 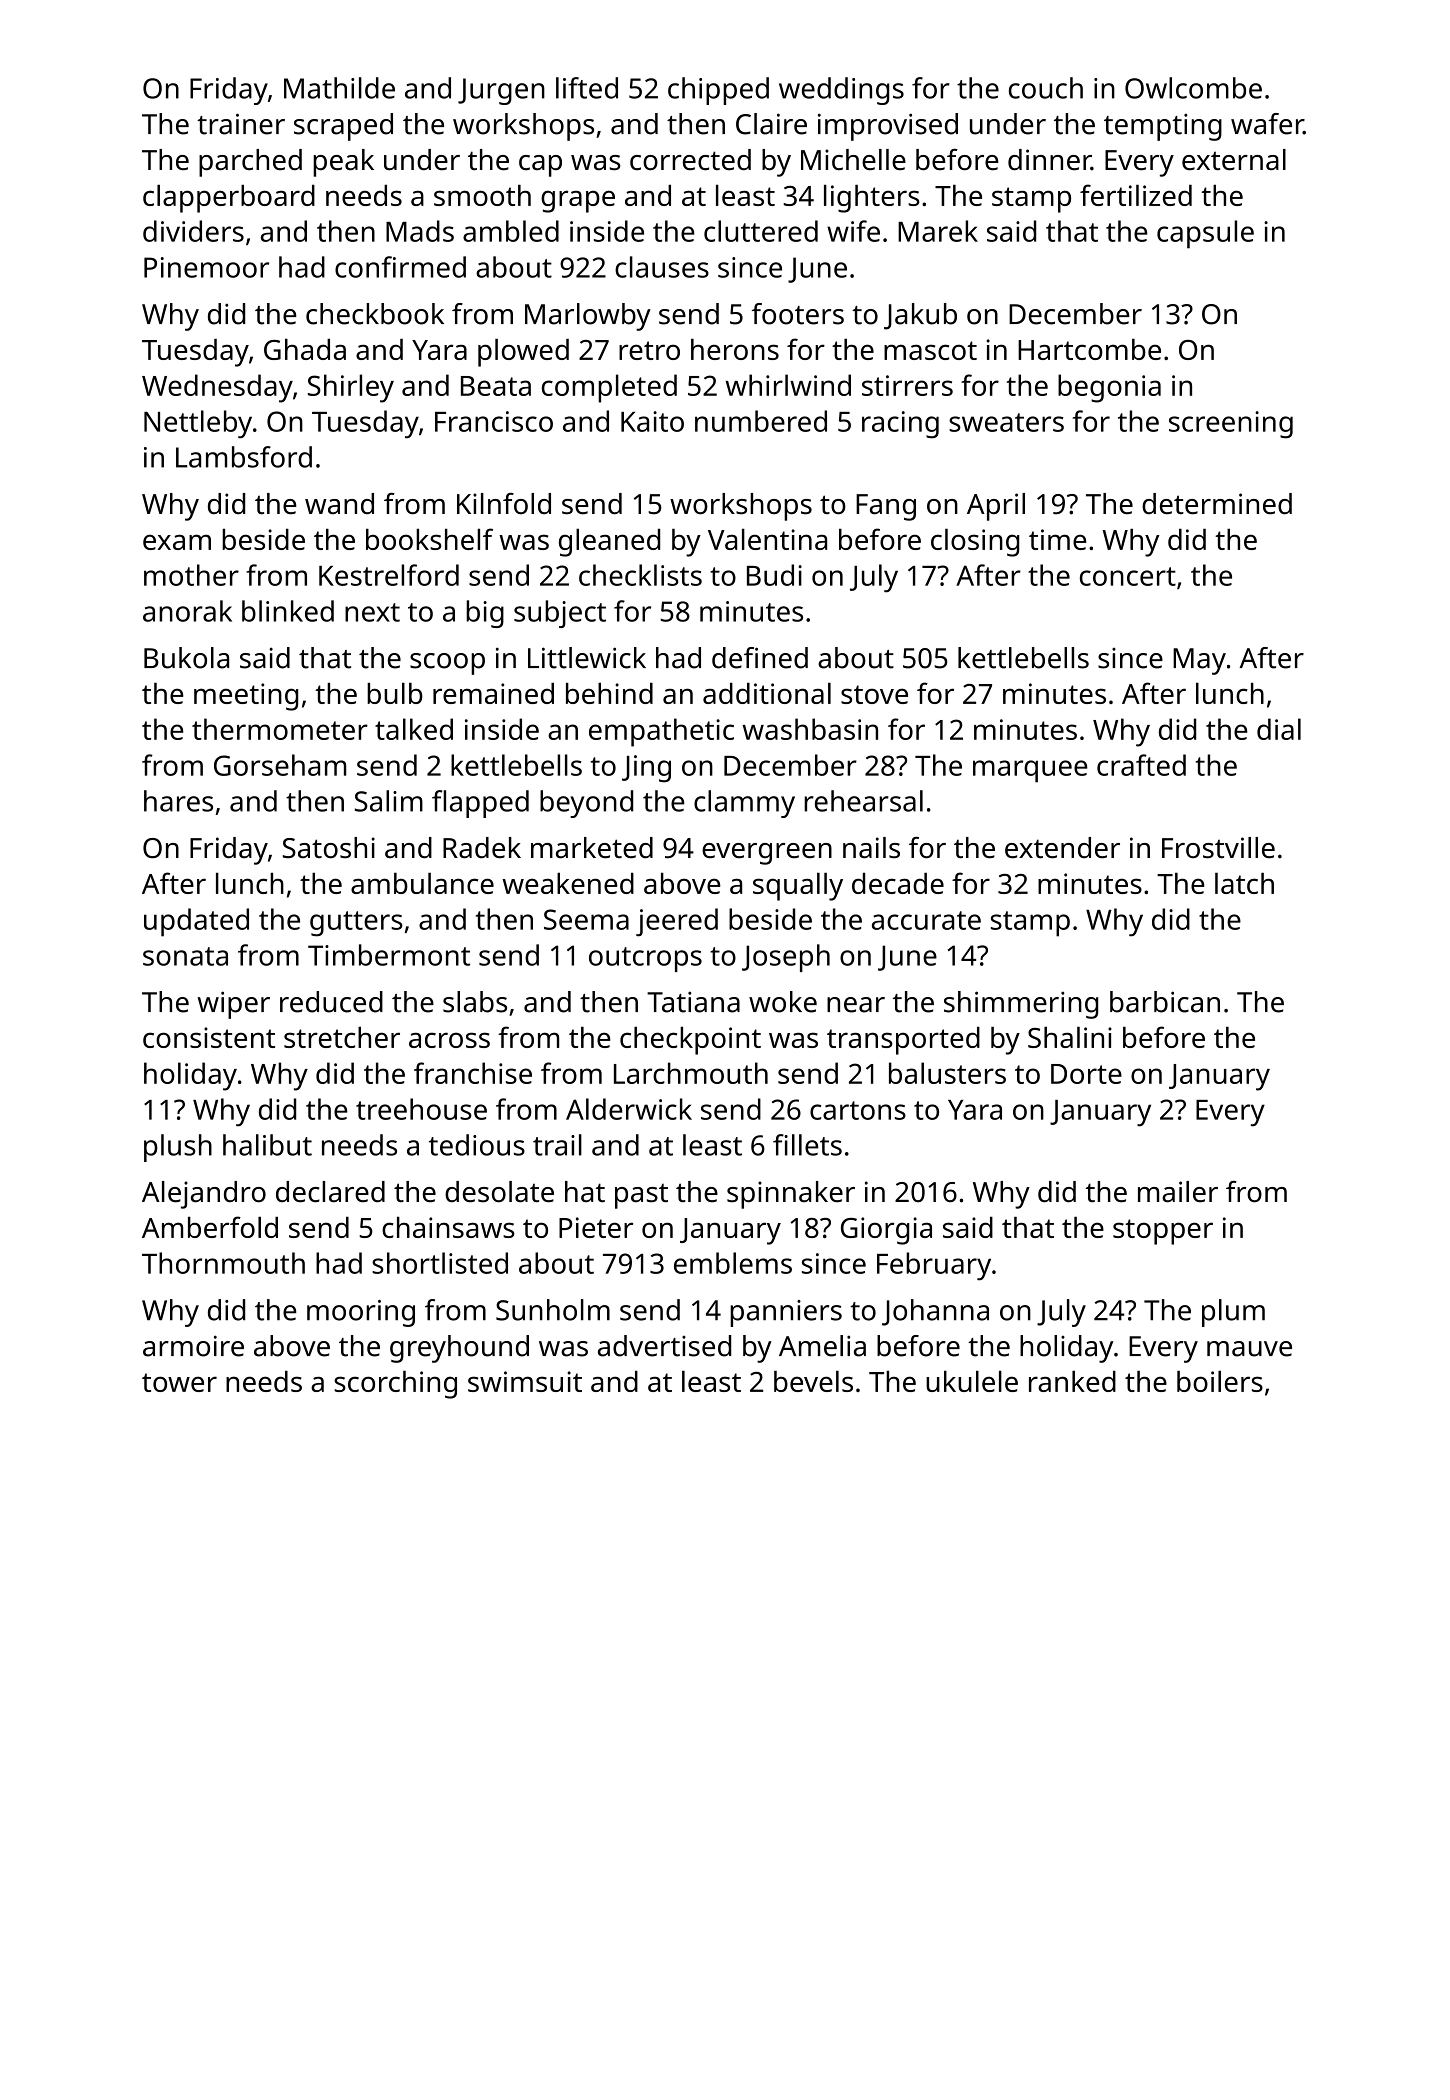 I want to click on outcrops, so click(x=645, y=959).
